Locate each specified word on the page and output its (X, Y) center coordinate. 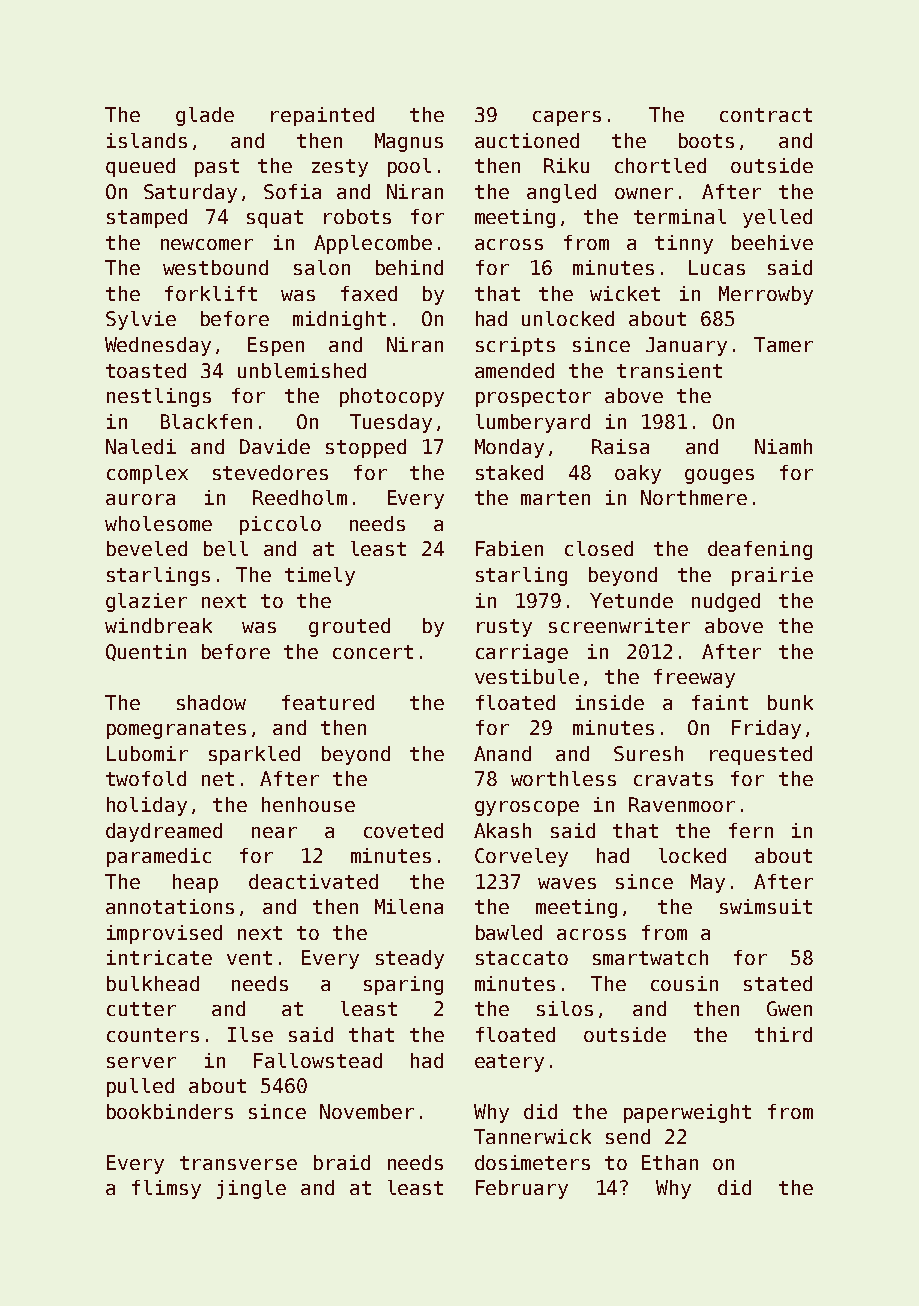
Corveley (521, 857)
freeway (694, 678)
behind (409, 267)
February (522, 1189)
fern (751, 830)
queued (140, 167)
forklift (211, 293)
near (274, 832)
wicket (625, 293)
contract (766, 115)
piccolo (280, 525)
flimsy (166, 1189)
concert (373, 652)
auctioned (527, 140)
